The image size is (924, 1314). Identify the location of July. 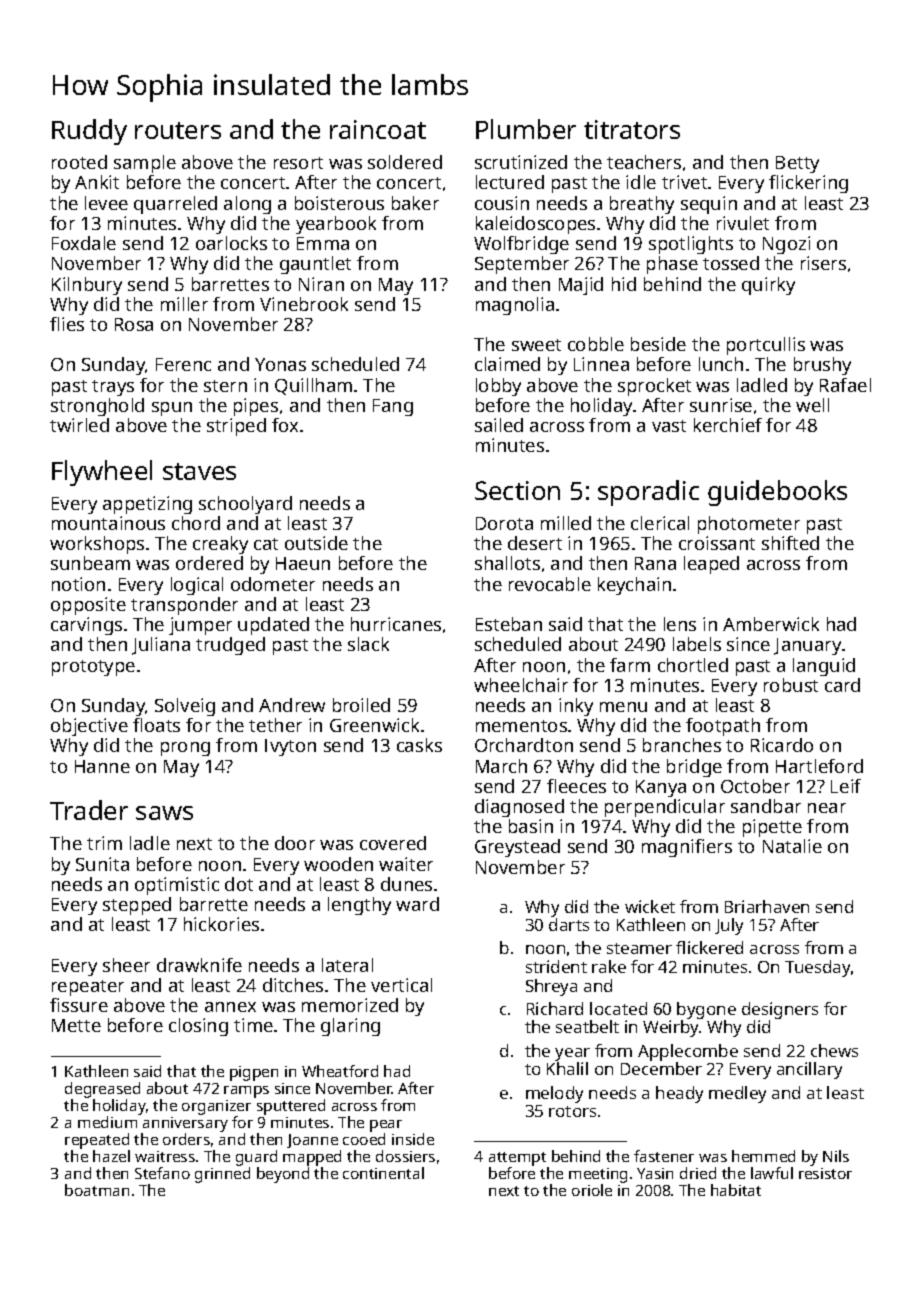
(729, 926).
